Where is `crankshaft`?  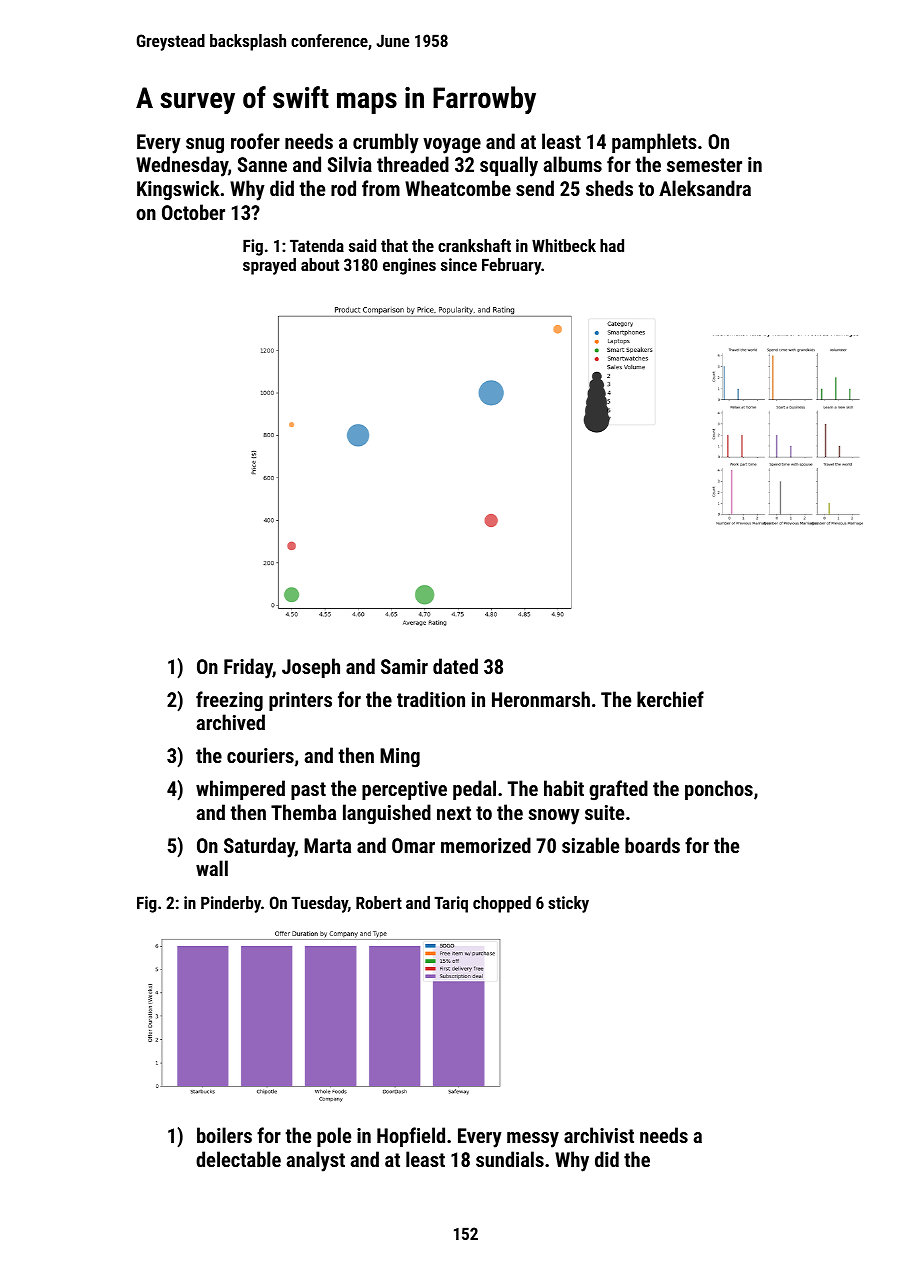 crankshaft is located at coordinates (474, 245).
